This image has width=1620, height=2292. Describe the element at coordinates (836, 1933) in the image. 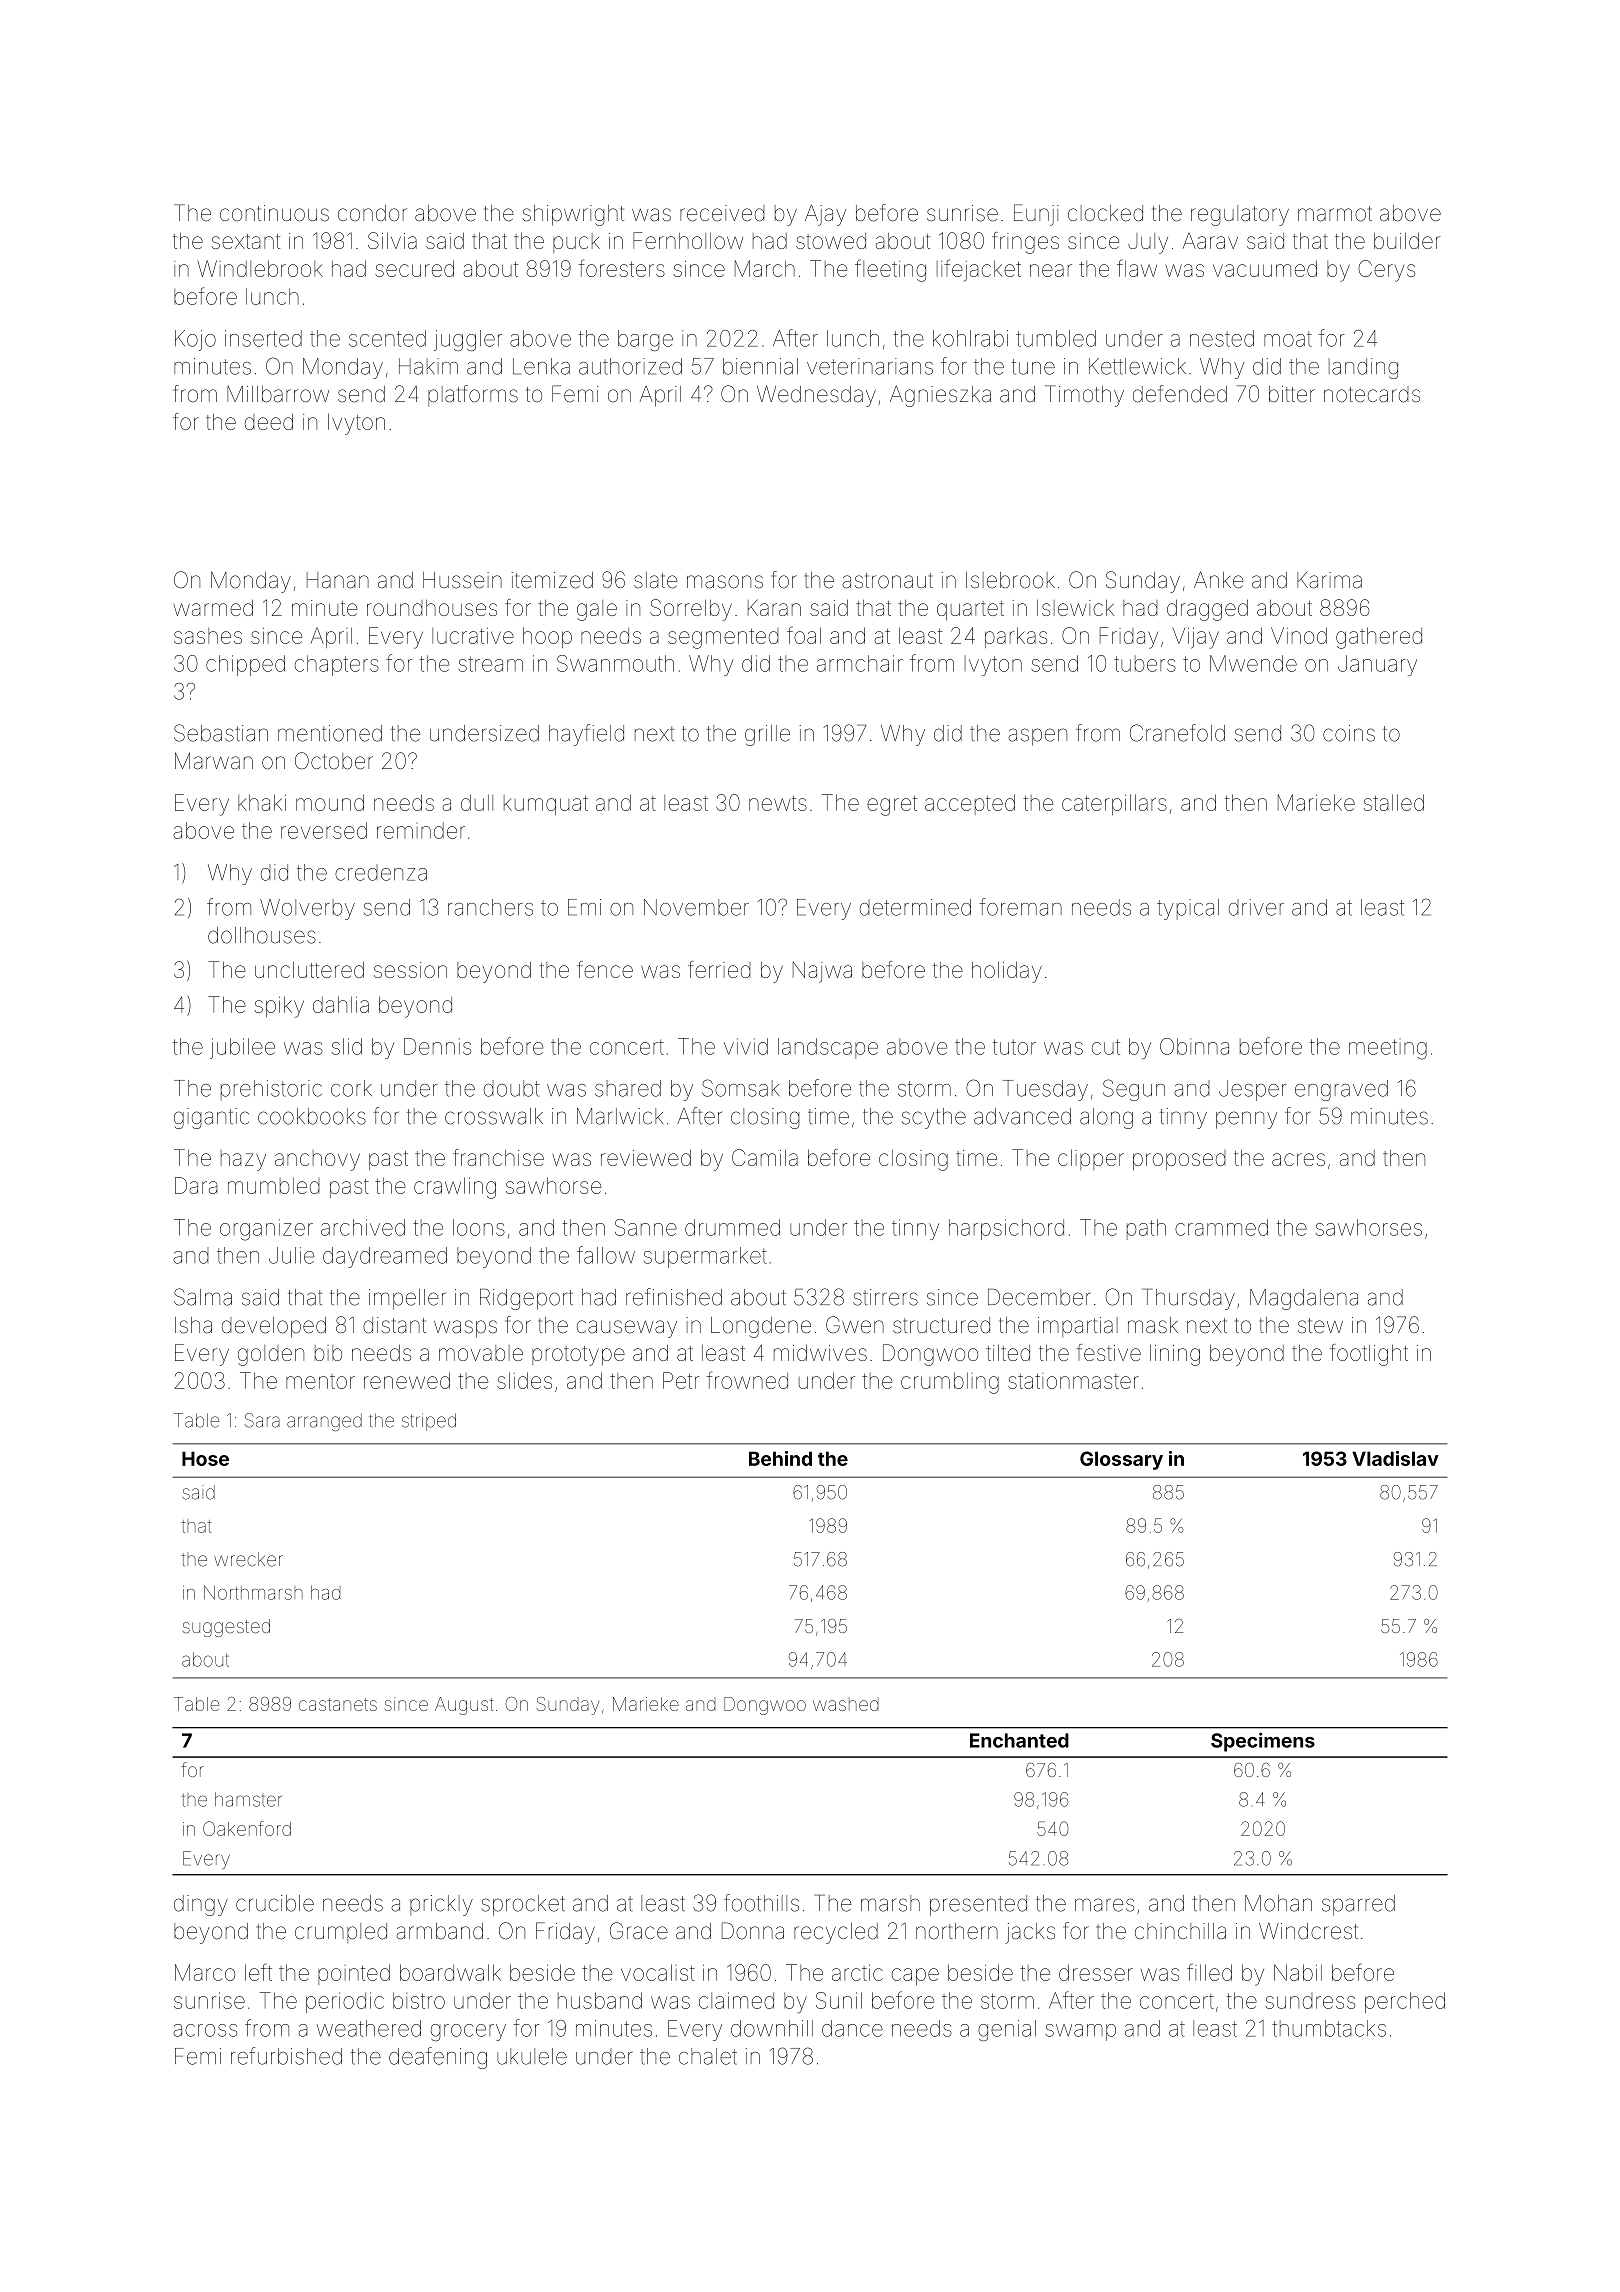

I see `recycled` at that location.
